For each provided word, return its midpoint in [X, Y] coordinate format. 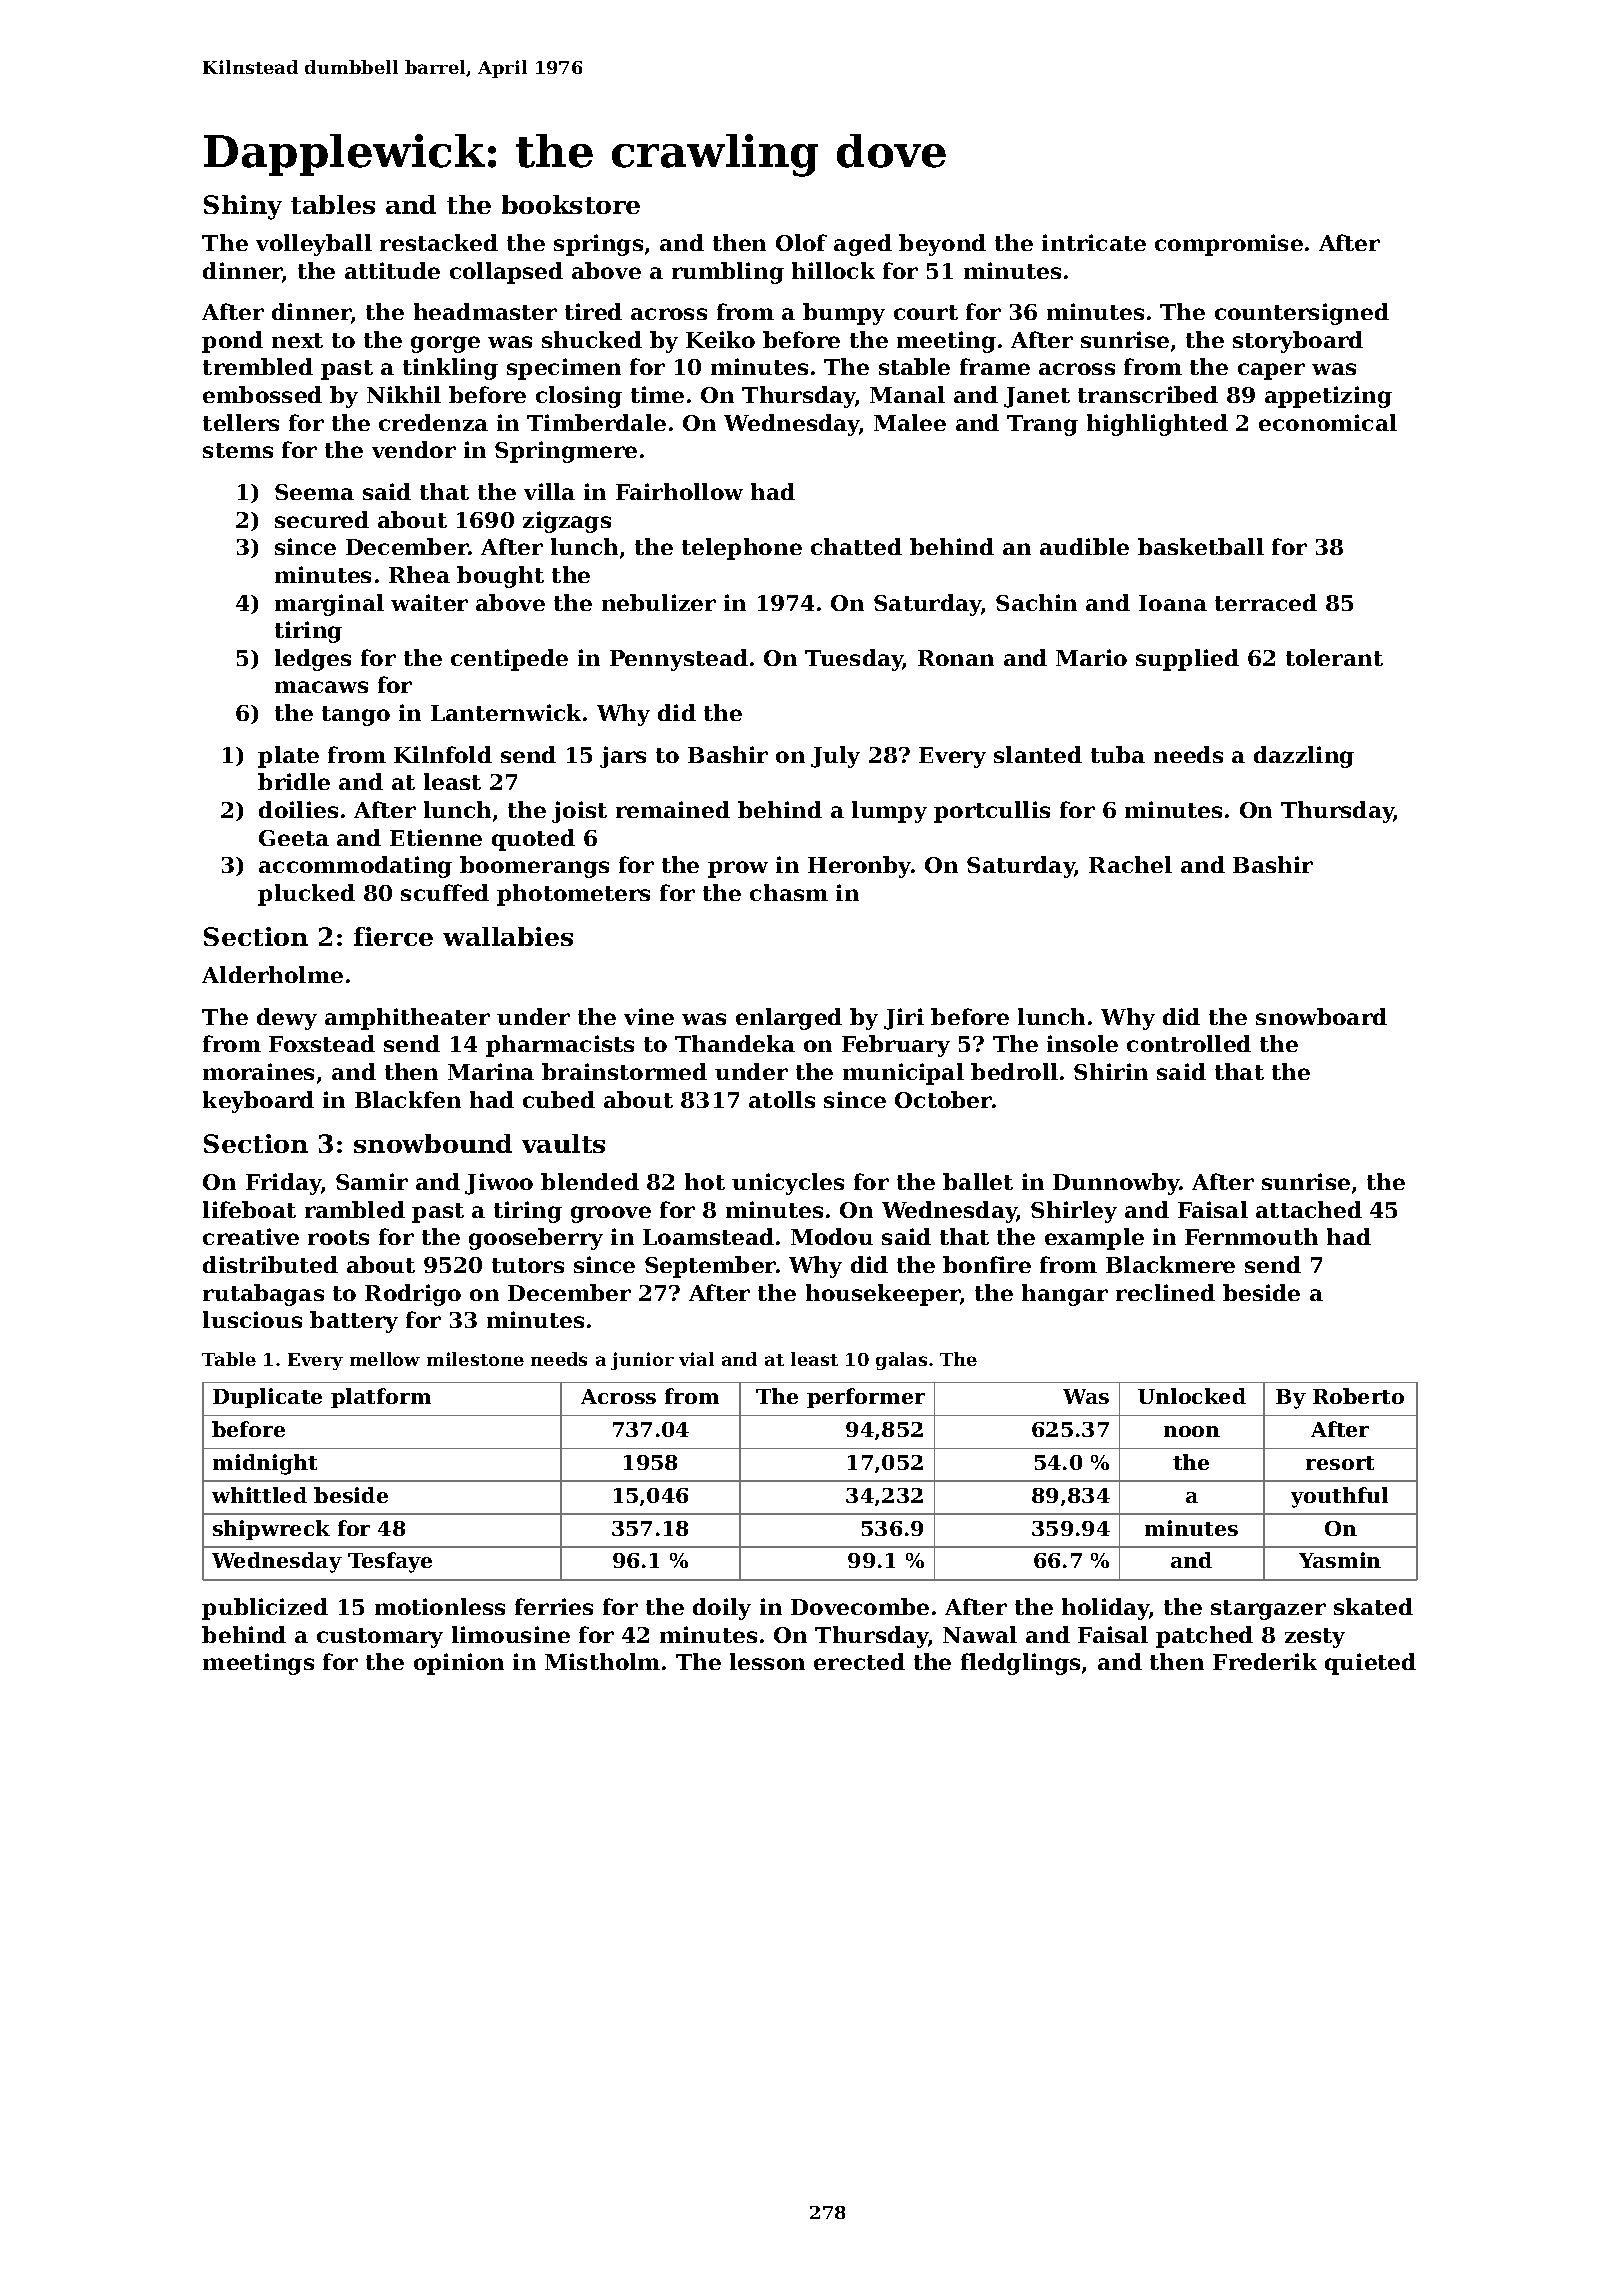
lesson [767, 1661]
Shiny [243, 207]
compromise [1229, 245]
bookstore [571, 204]
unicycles [788, 1184]
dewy [287, 1019]
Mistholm [602, 1661]
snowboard [1321, 1016]
